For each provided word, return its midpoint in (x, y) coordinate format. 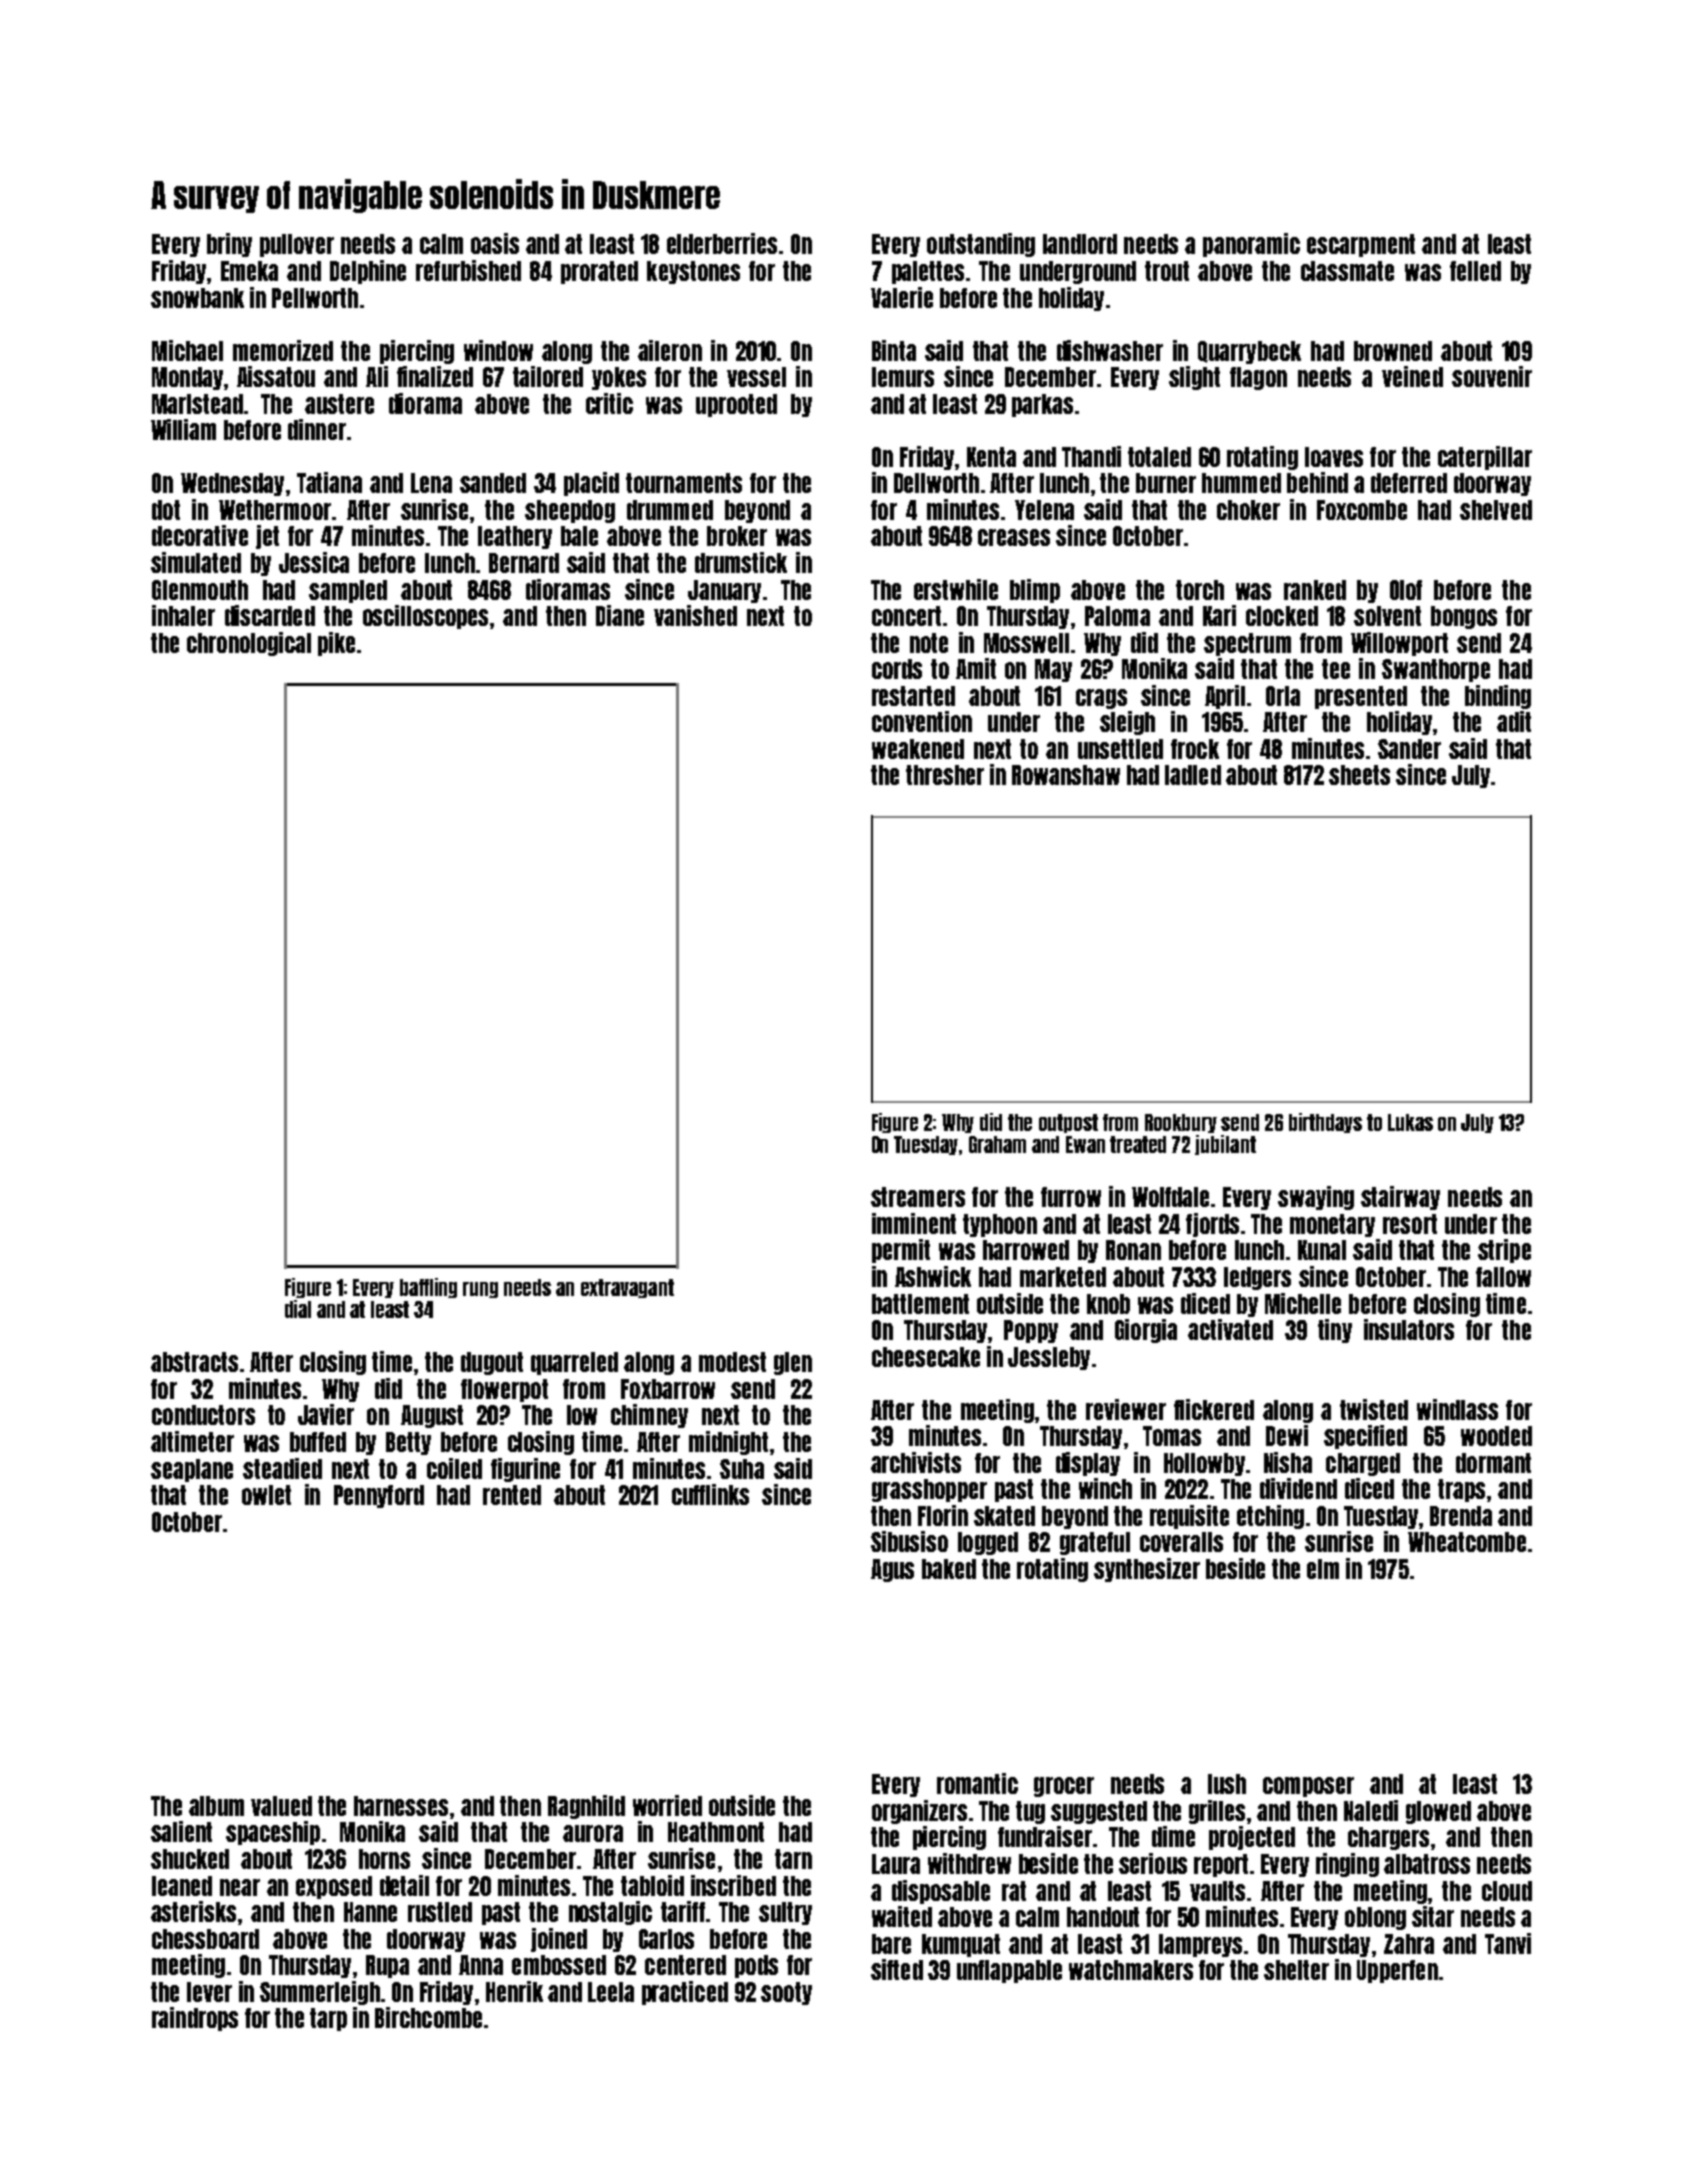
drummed (670, 510)
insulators (1409, 1329)
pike (336, 644)
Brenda (1461, 1516)
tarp (328, 2019)
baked (949, 1569)
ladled (1193, 775)
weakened (918, 749)
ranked (1315, 590)
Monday (187, 378)
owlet (266, 1495)
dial (298, 1309)
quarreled (574, 1363)
